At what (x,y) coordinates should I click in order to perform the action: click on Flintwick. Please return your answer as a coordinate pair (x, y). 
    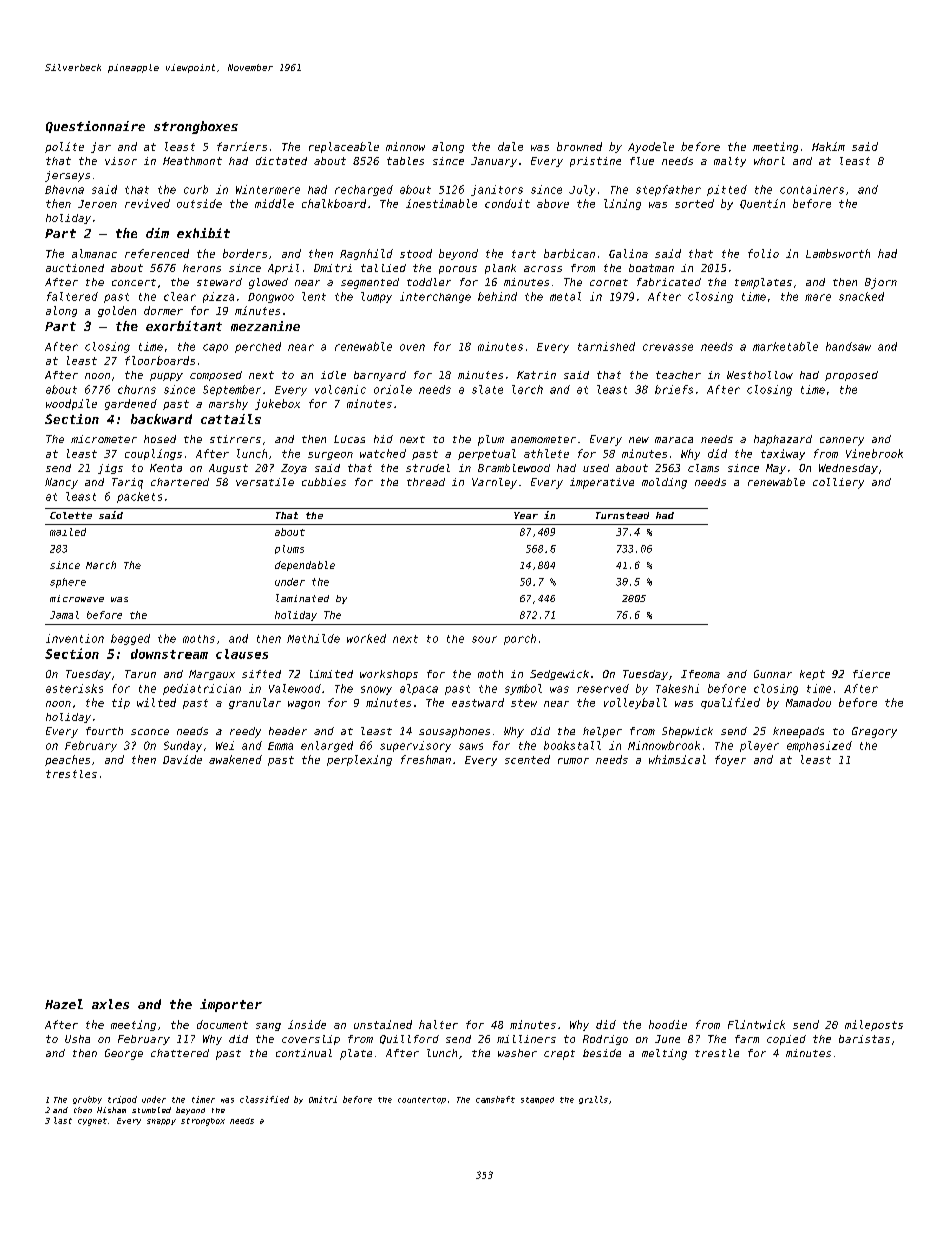
    Looking at the image, I should click on (756, 1024).
